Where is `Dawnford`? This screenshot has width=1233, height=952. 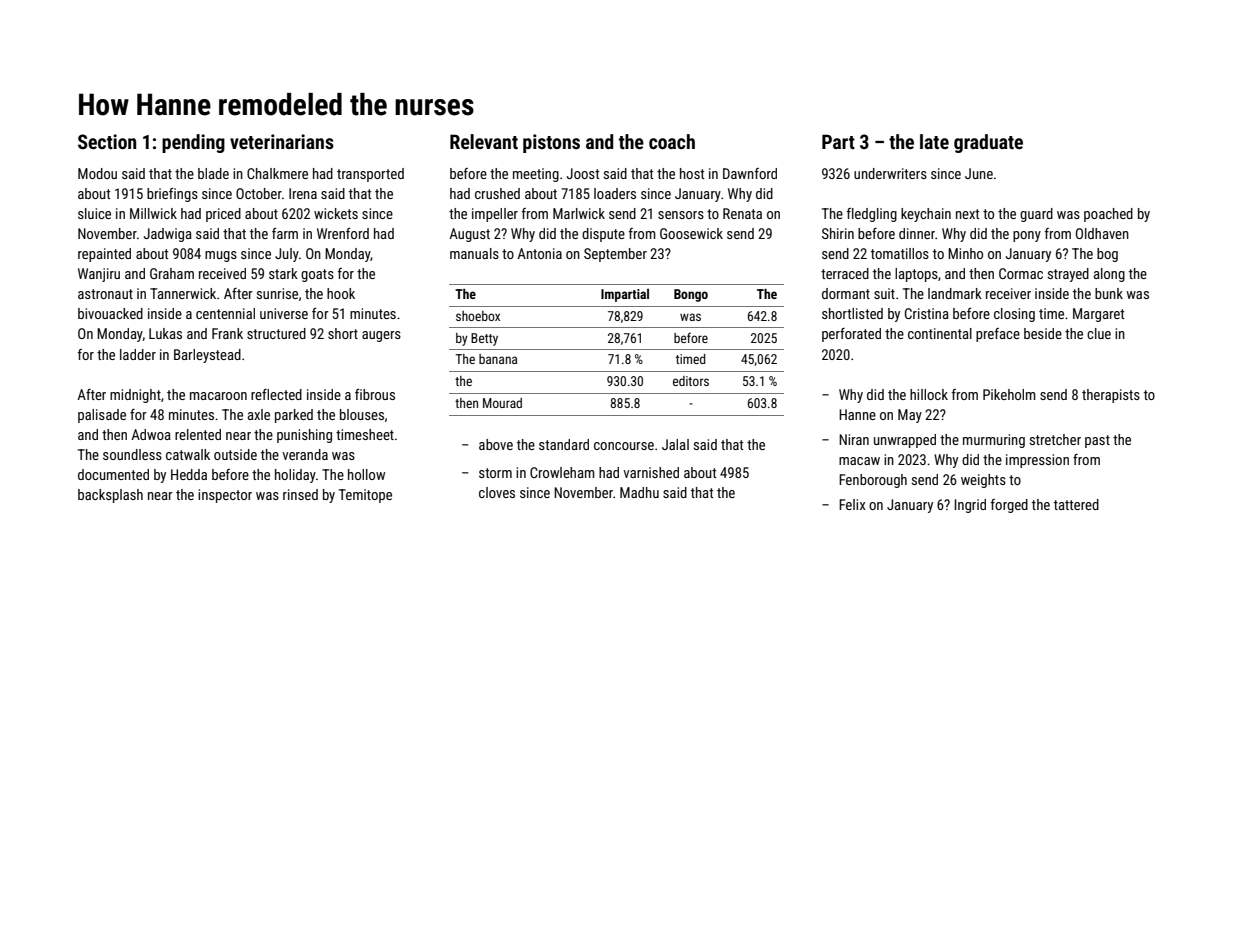
Dawnford is located at coordinates (750, 173).
